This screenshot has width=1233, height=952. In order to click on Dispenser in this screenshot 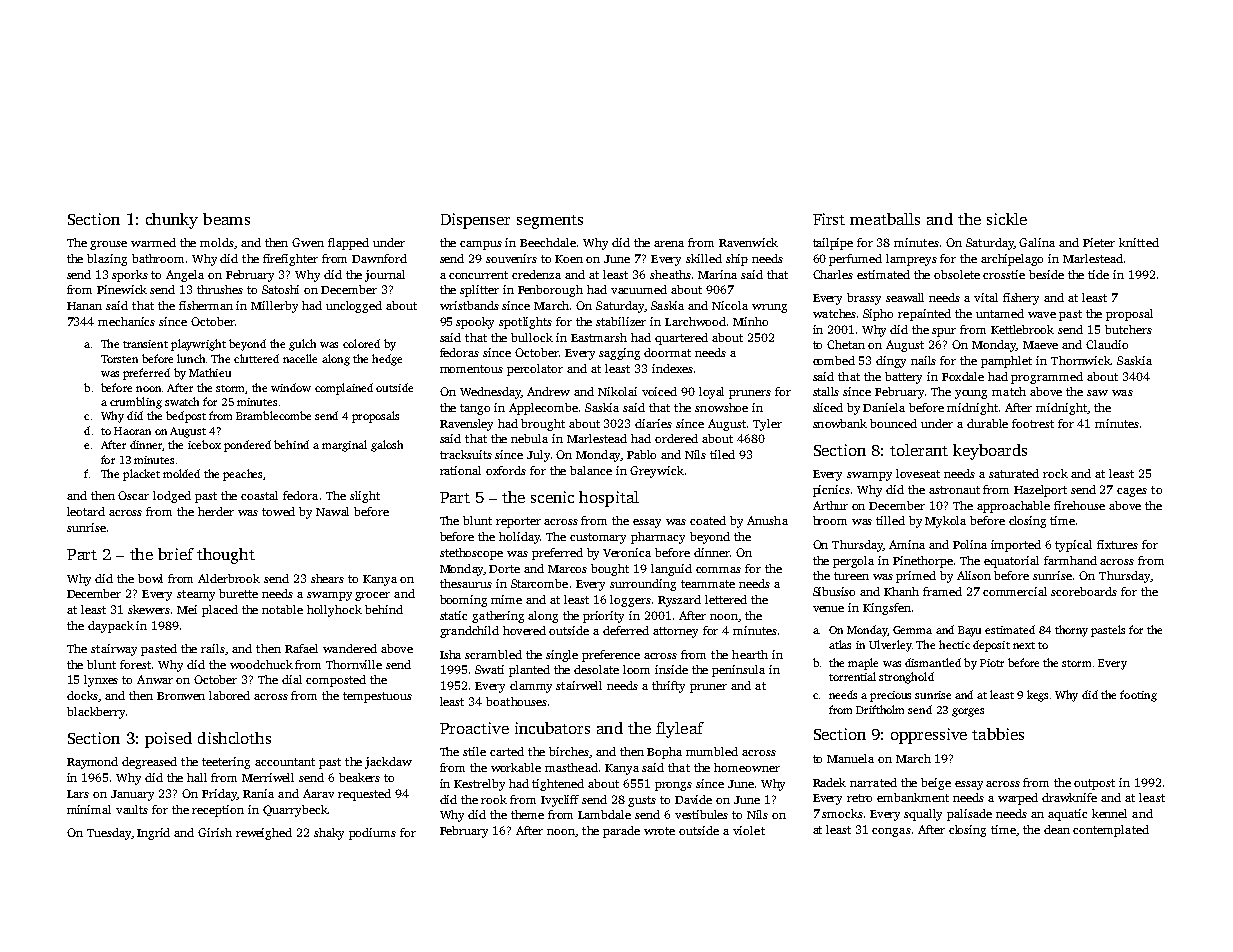, I will do `click(475, 221)`.
